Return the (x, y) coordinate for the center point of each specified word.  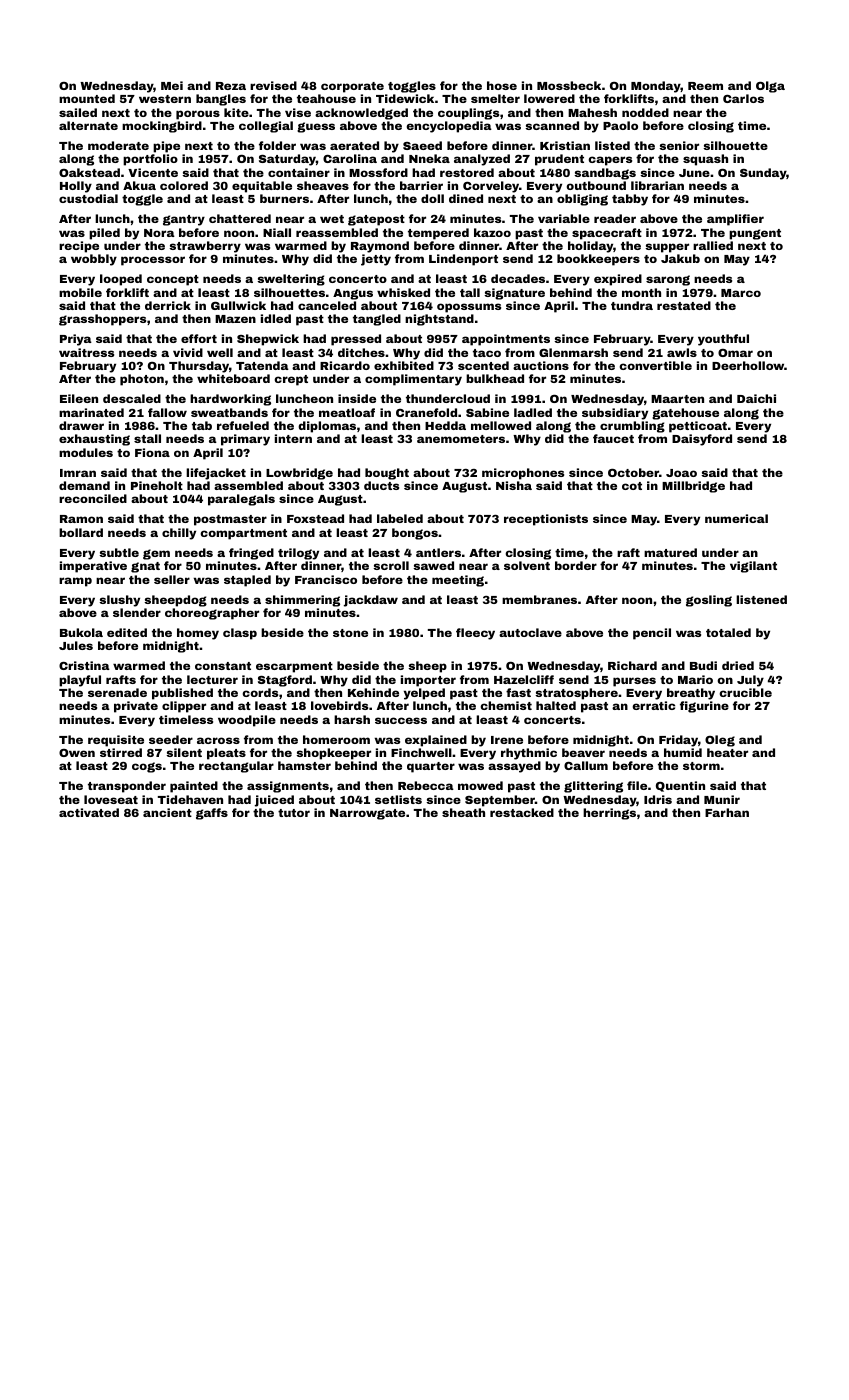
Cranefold (426, 412)
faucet (613, 438)
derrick (168, 305)
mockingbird (162, 127)
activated (89, 812)
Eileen (79, 398)
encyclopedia (449, 127)
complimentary (413, 380)
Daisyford (702, 440)
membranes (539, 599)
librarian (657, 185)
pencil (652, 634)
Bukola (81, 632)
